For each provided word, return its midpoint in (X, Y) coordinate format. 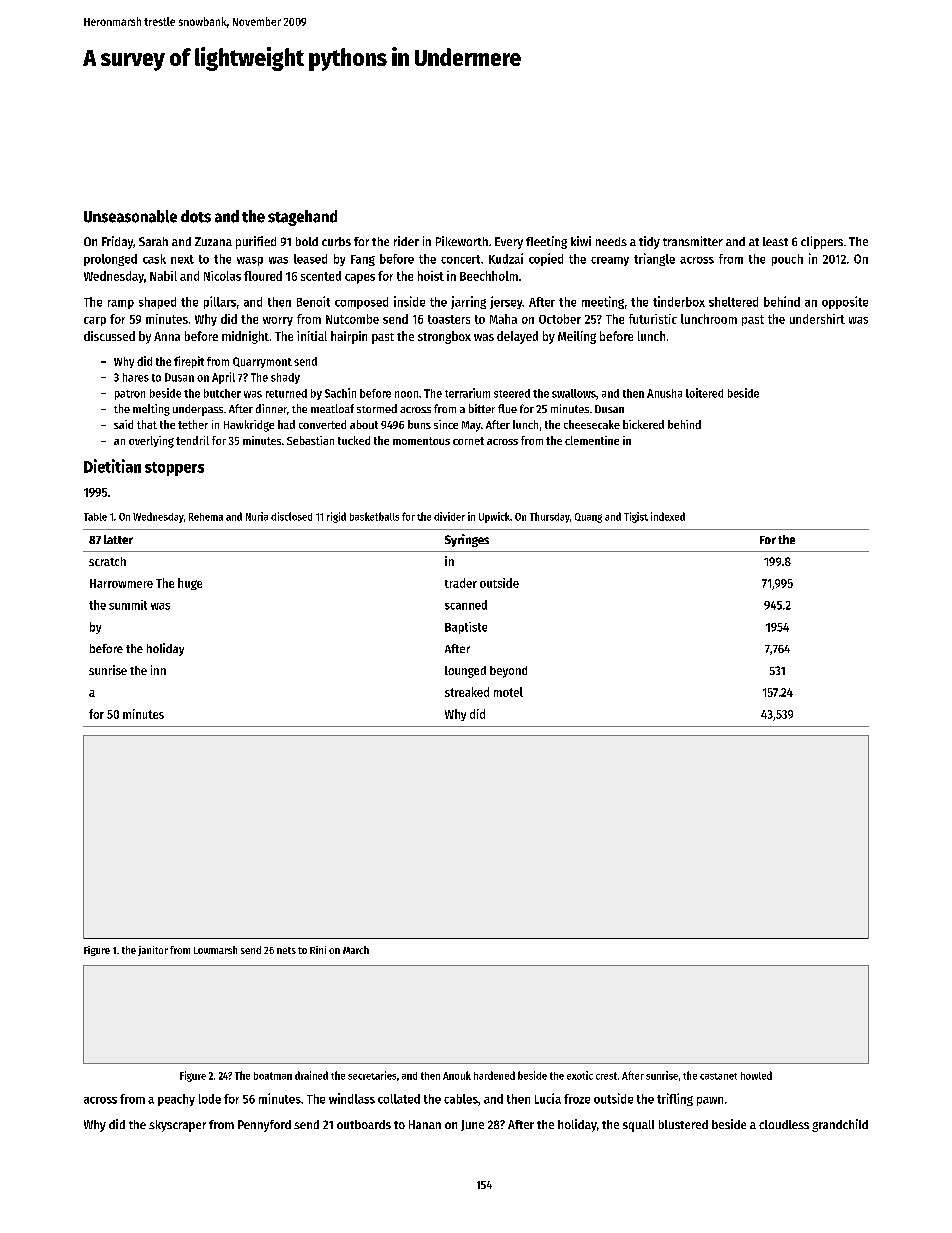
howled (756, 1075)
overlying (151, 442)
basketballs (374, 516)
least (775, 241)
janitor (153, 951)
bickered (643, 424)
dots (196, 216)
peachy (176, 1100)
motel (508, 692)
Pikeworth (462, 241)
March (356, 950)
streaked (467, 692)
